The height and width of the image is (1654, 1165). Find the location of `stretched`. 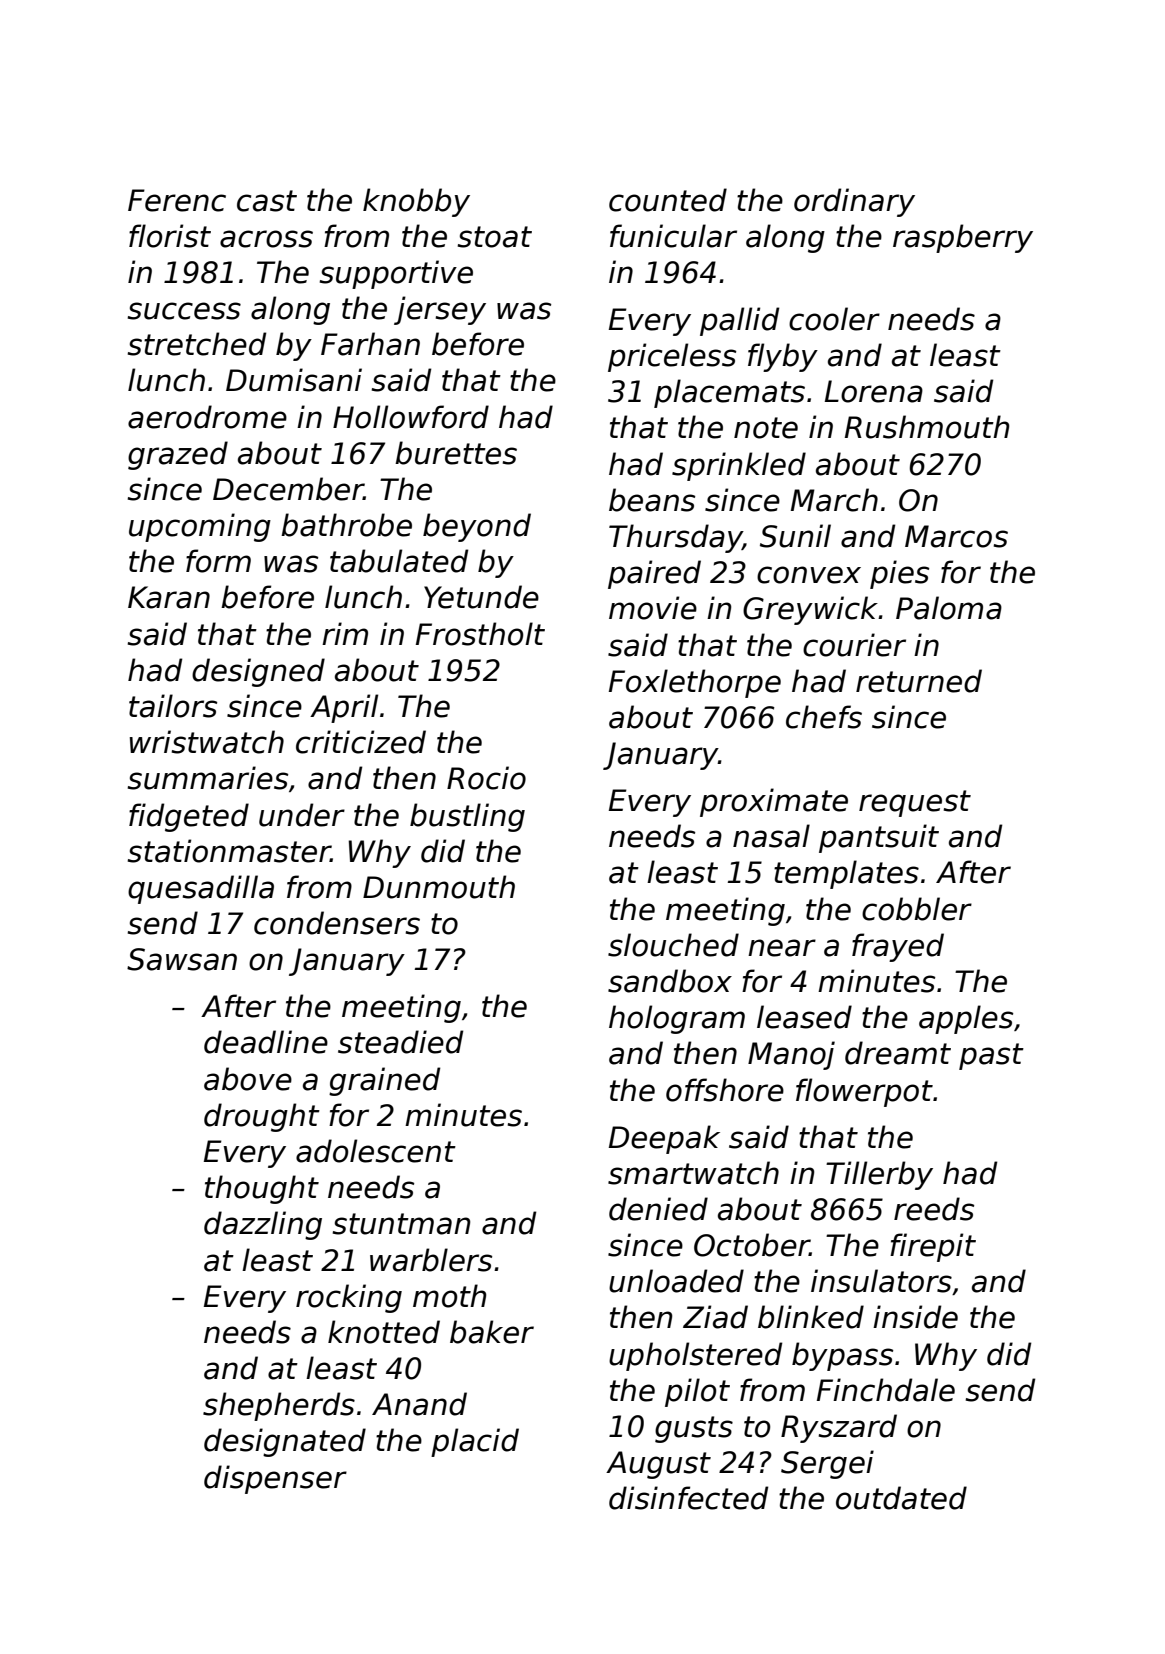

stretched is located at coordinates (197, 344).
